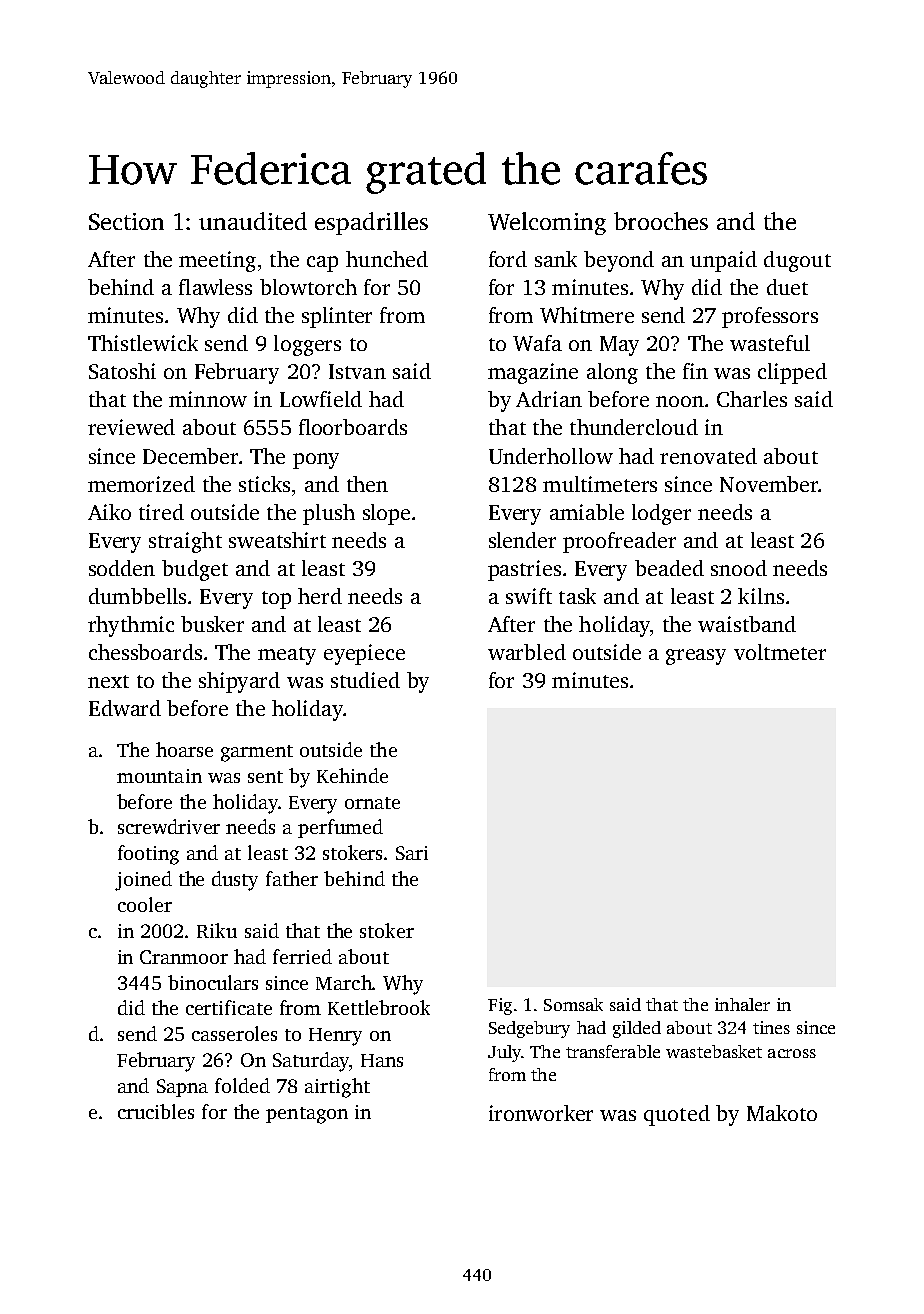 Image resolution: width=924 pixels, height=1314 pixels. I want to click on sticks, so click(264, 484).
